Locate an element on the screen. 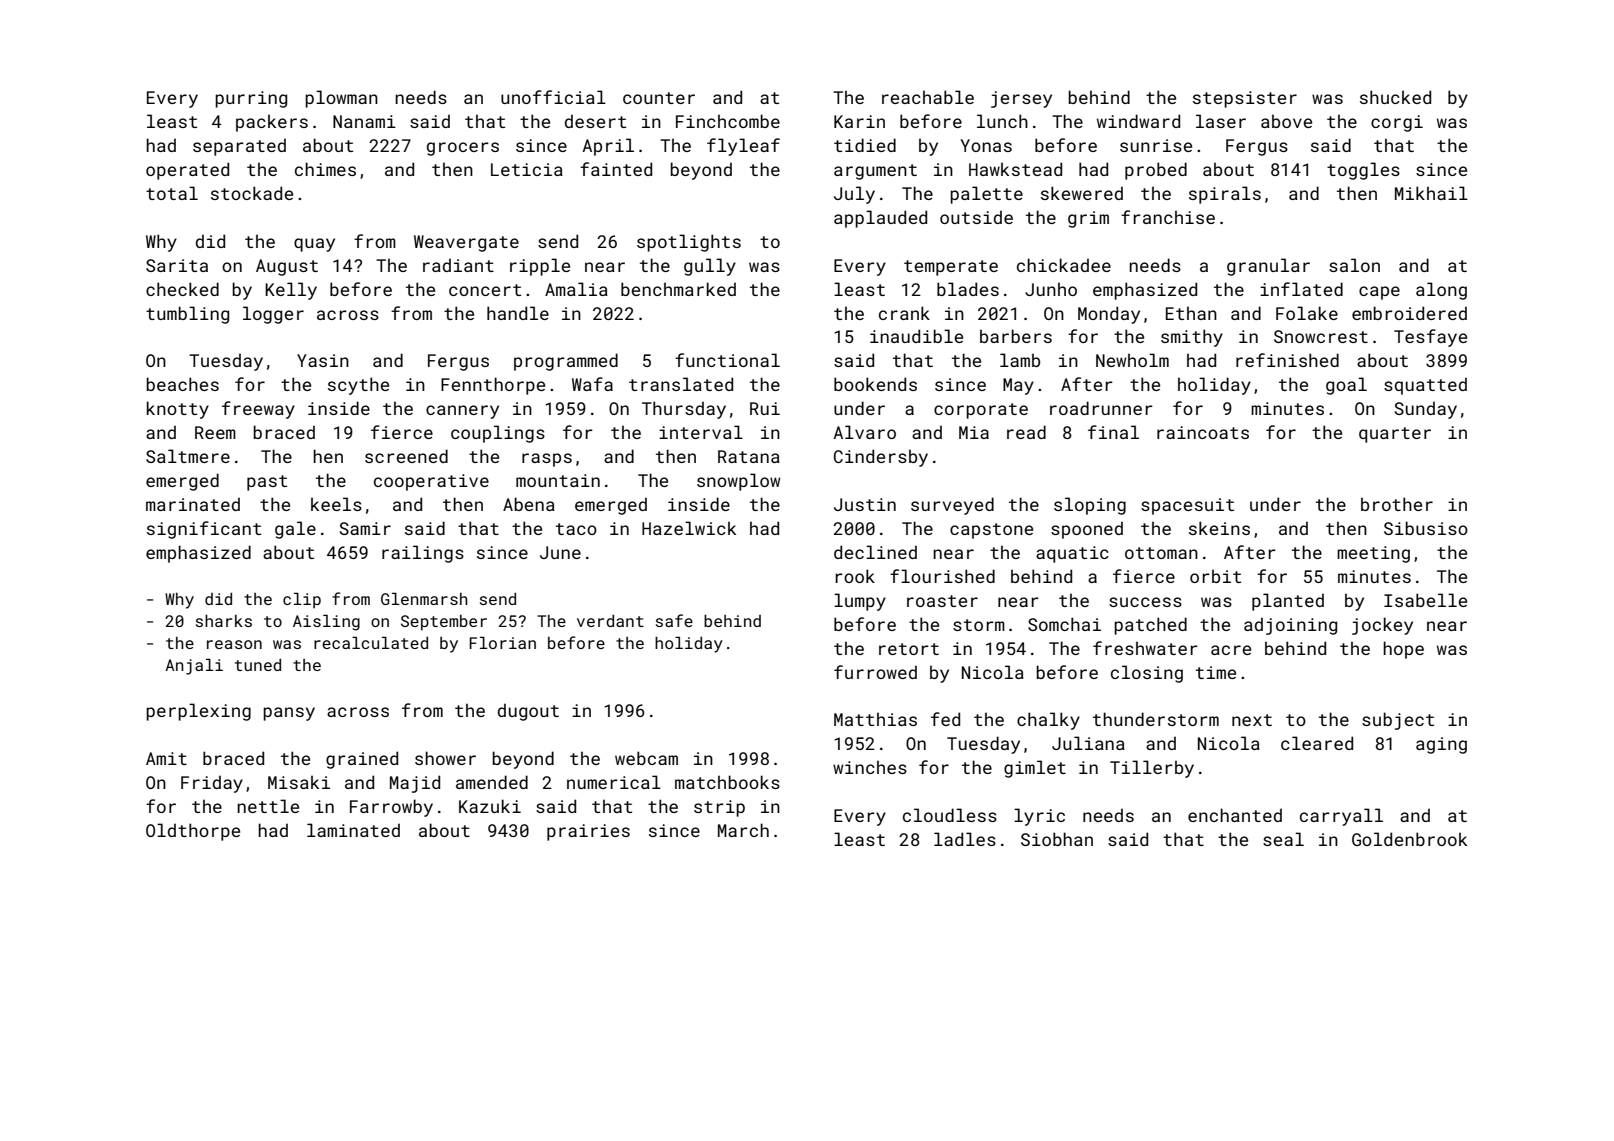 The height and width of the screenshot is (1141, 1614). sharks is located at coordinates (224, 621).
